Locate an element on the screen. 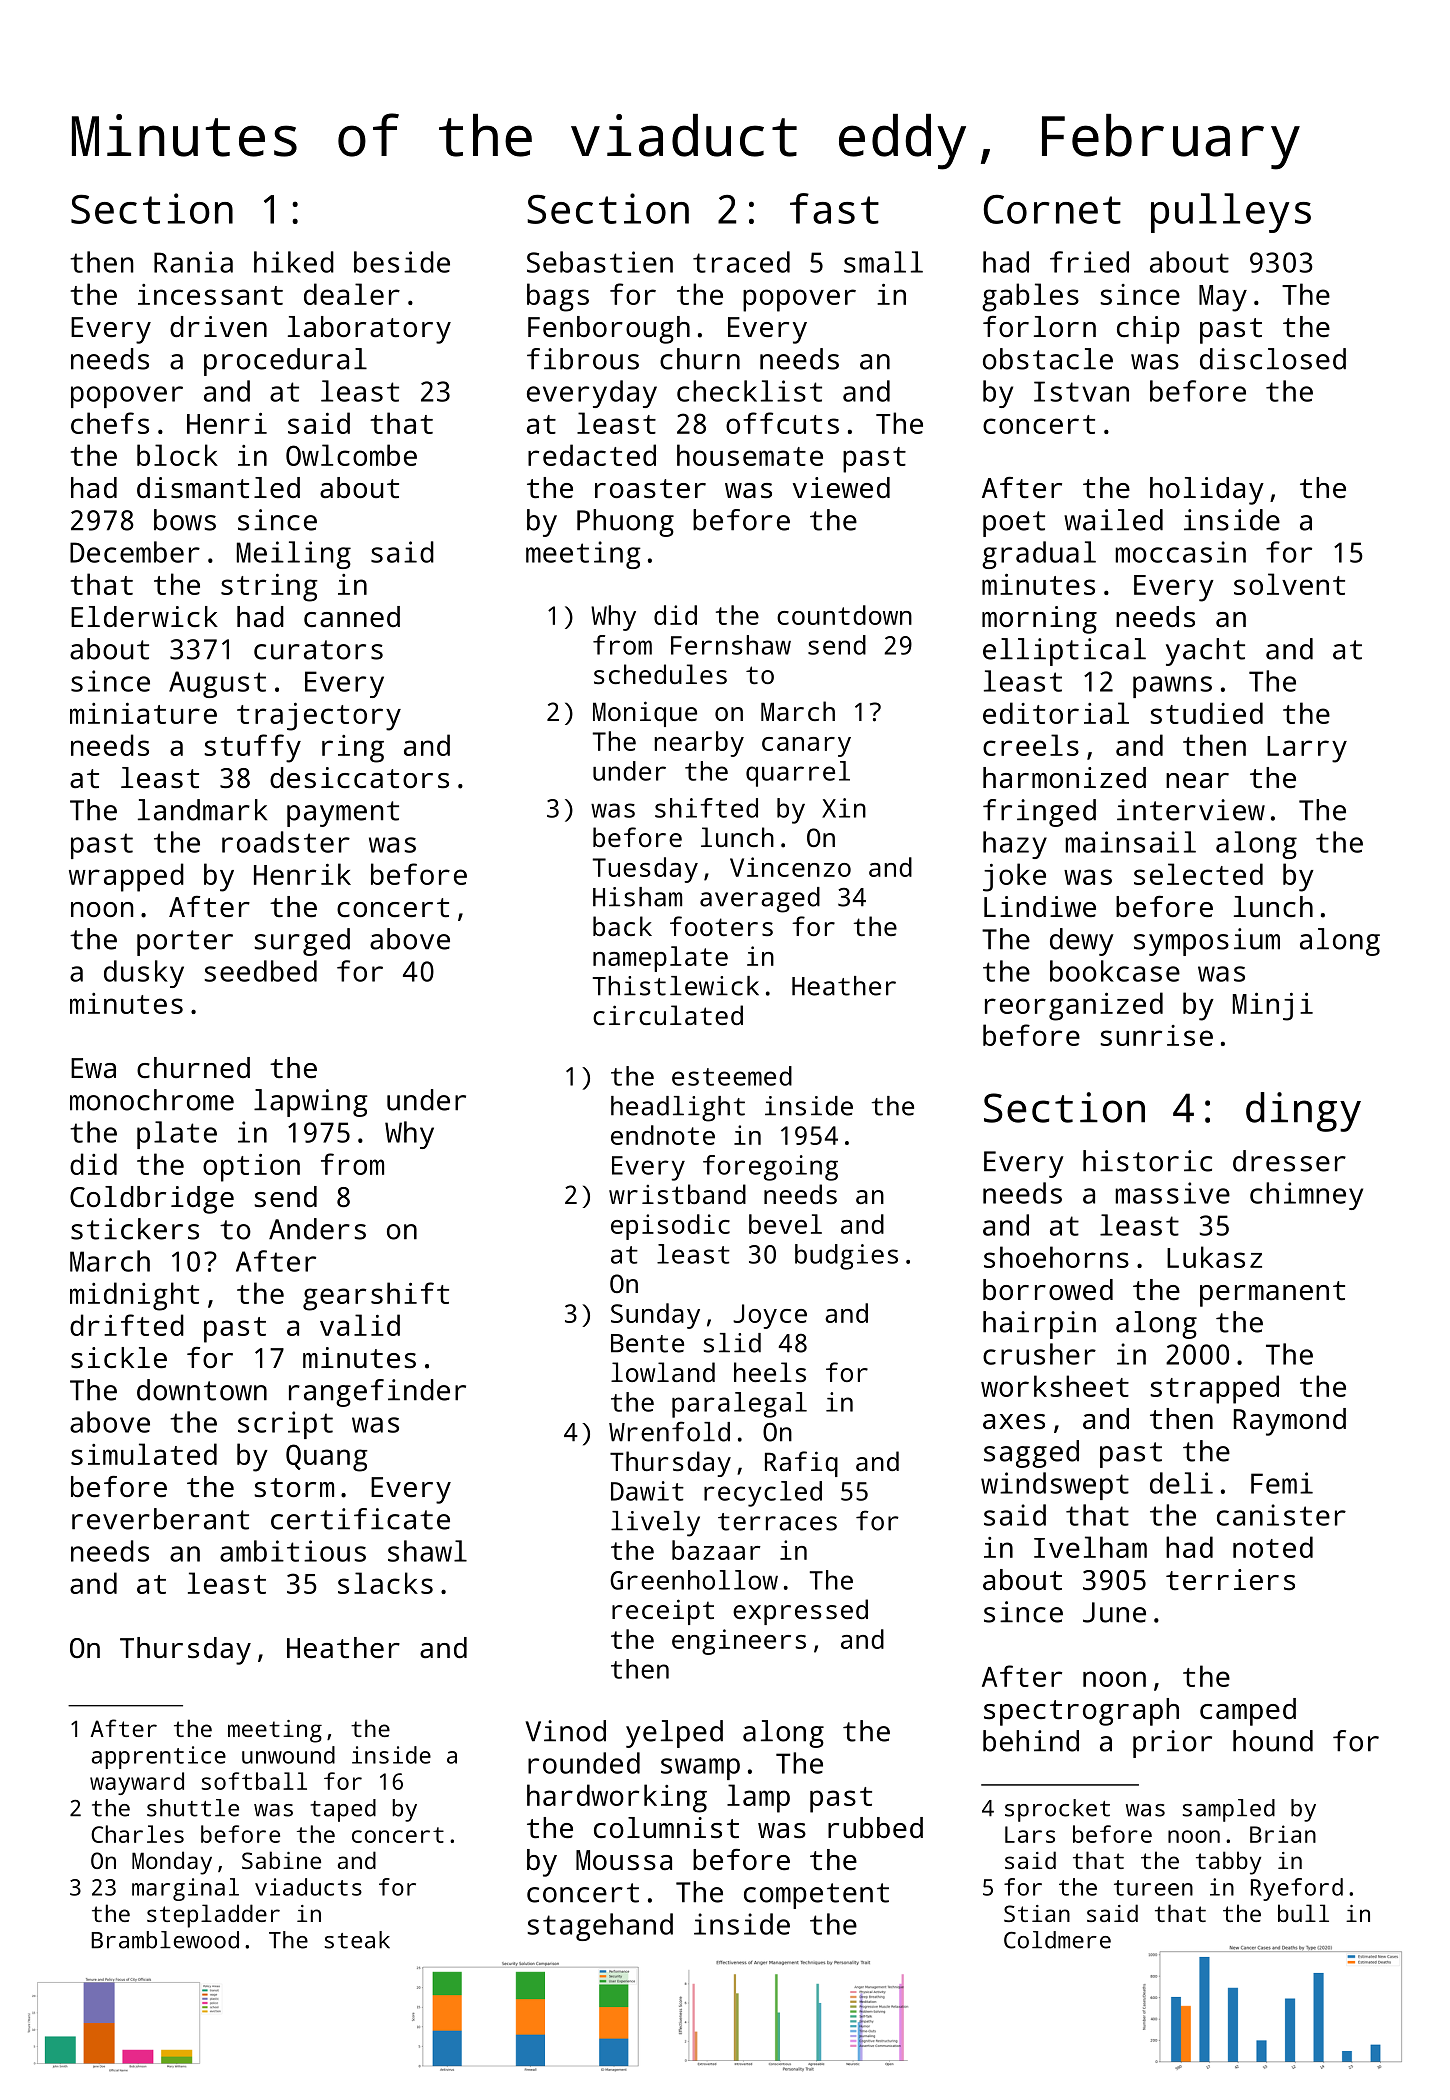 The width and height of the screenshot is (1450, 2100). laboratory is located at coordinates (369, 330).
